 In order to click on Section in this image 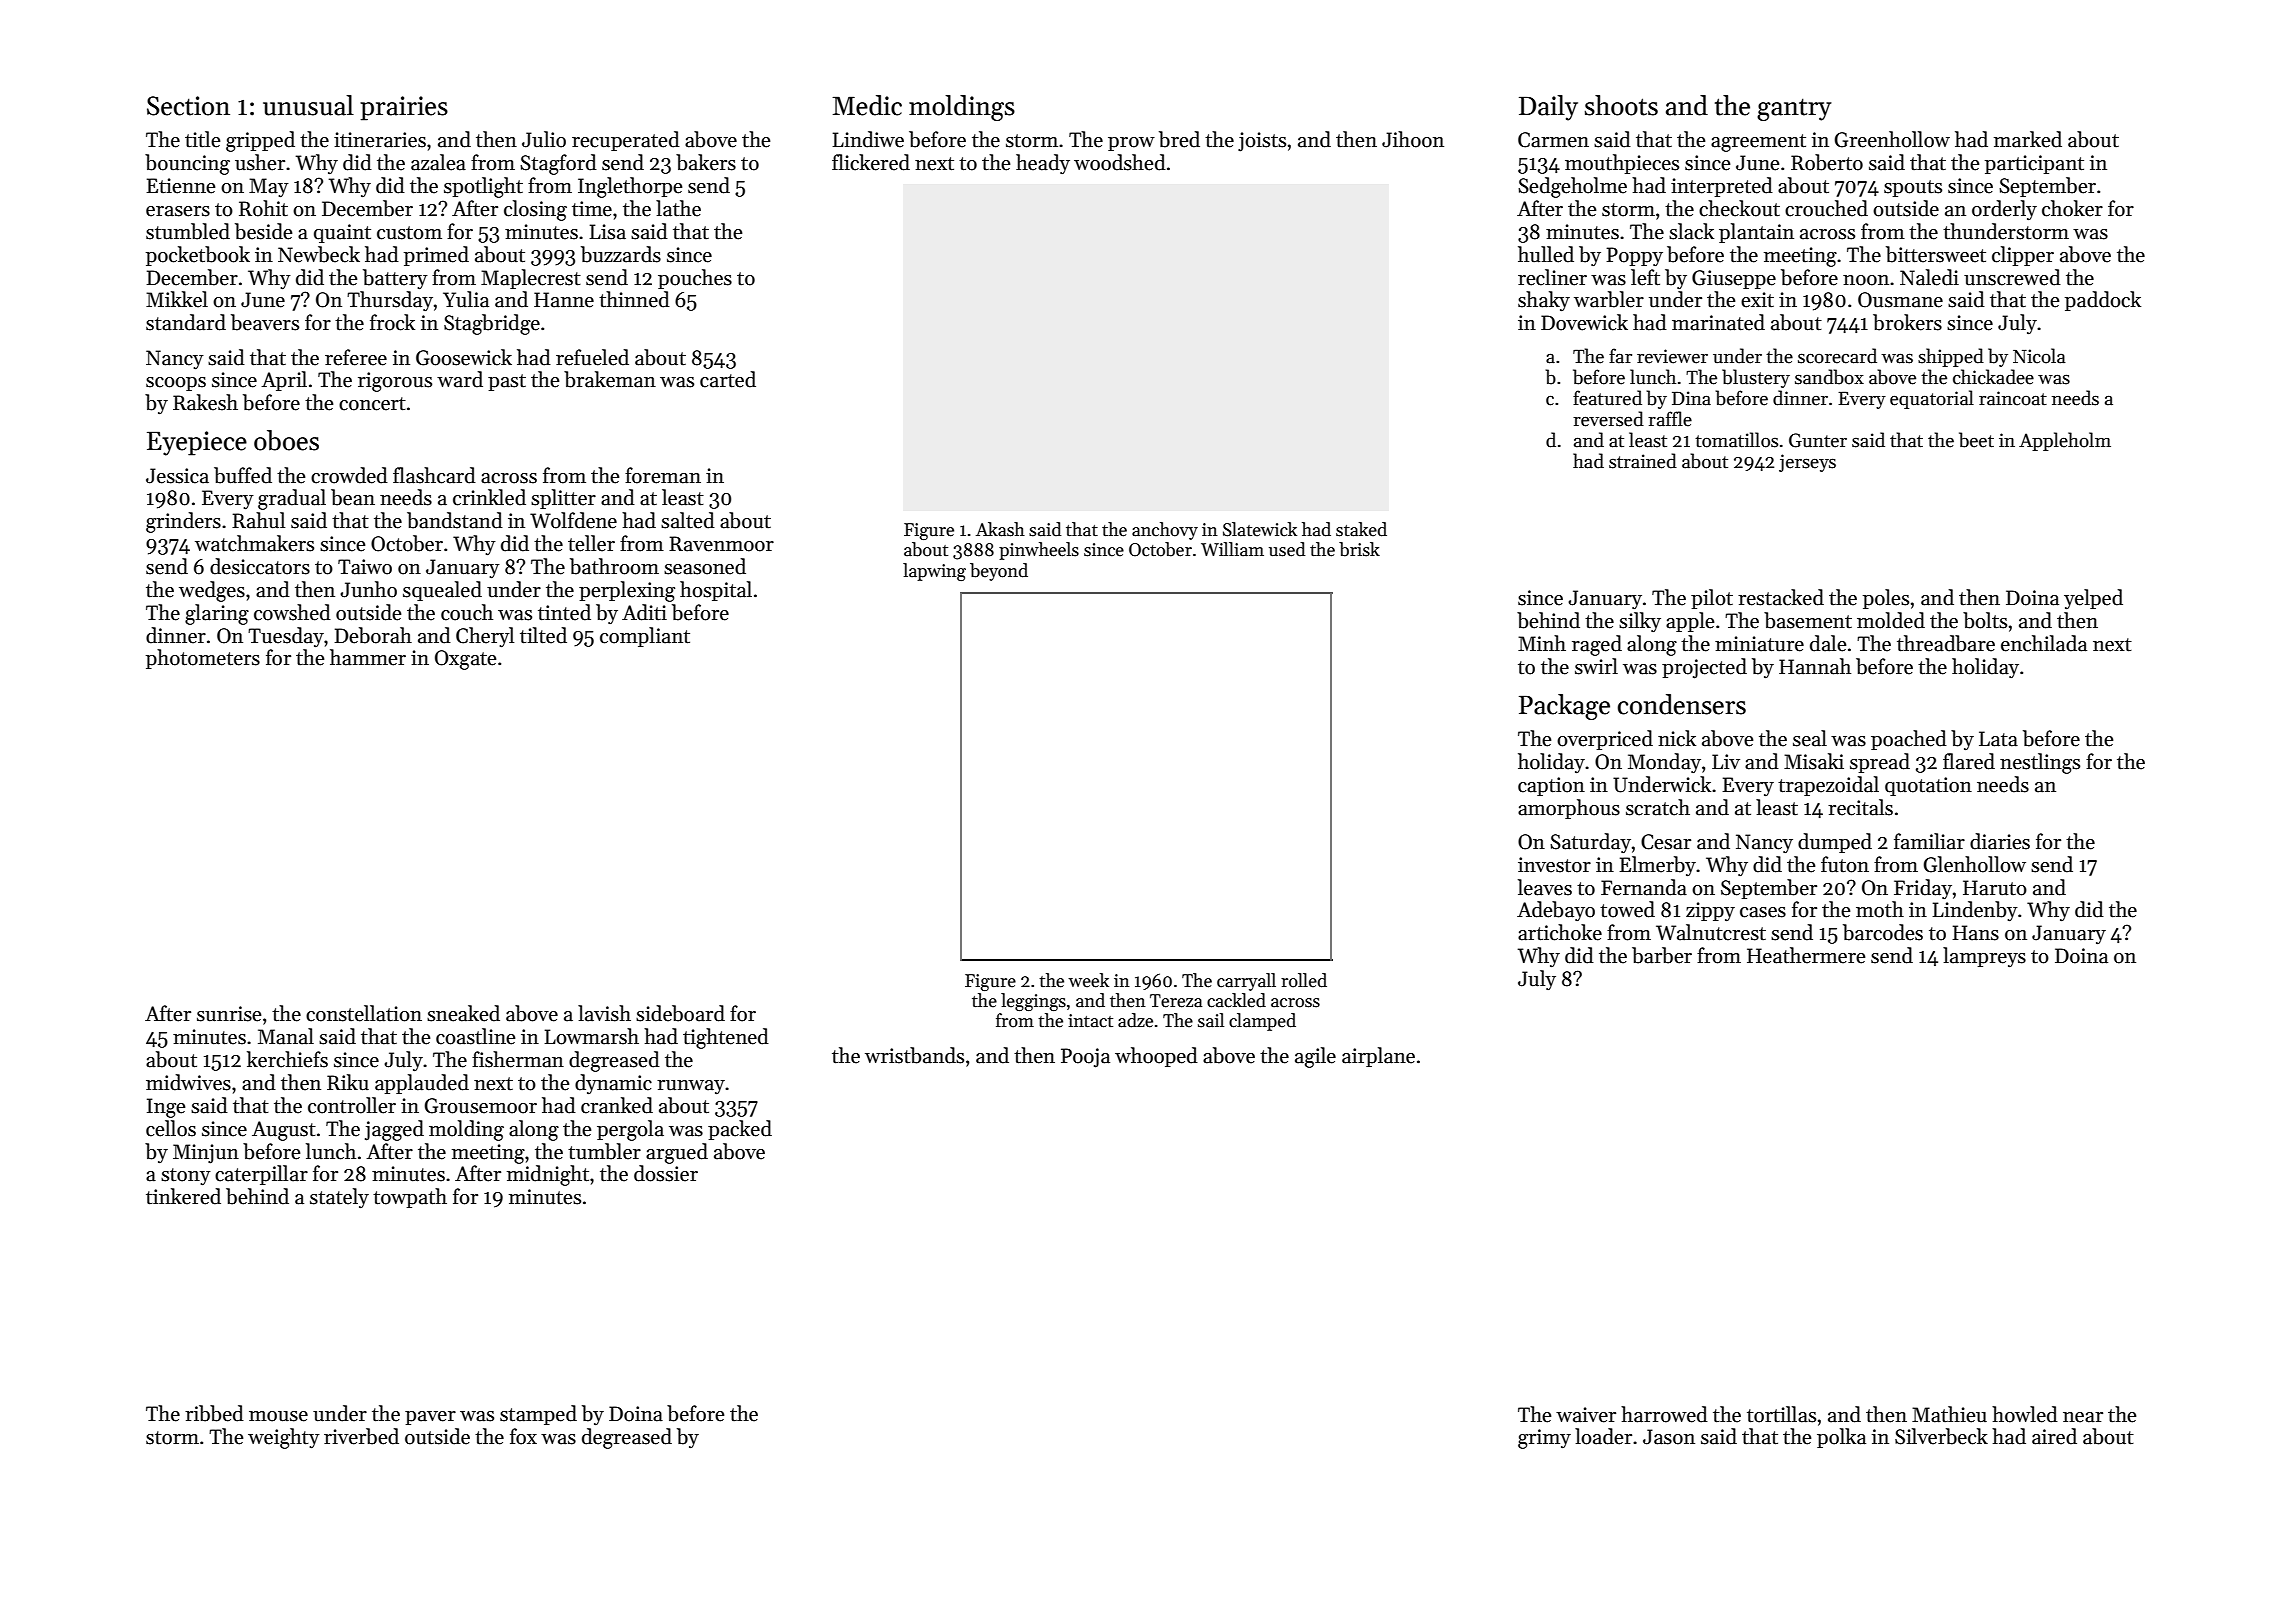, I will do `click(188, 106)`.
